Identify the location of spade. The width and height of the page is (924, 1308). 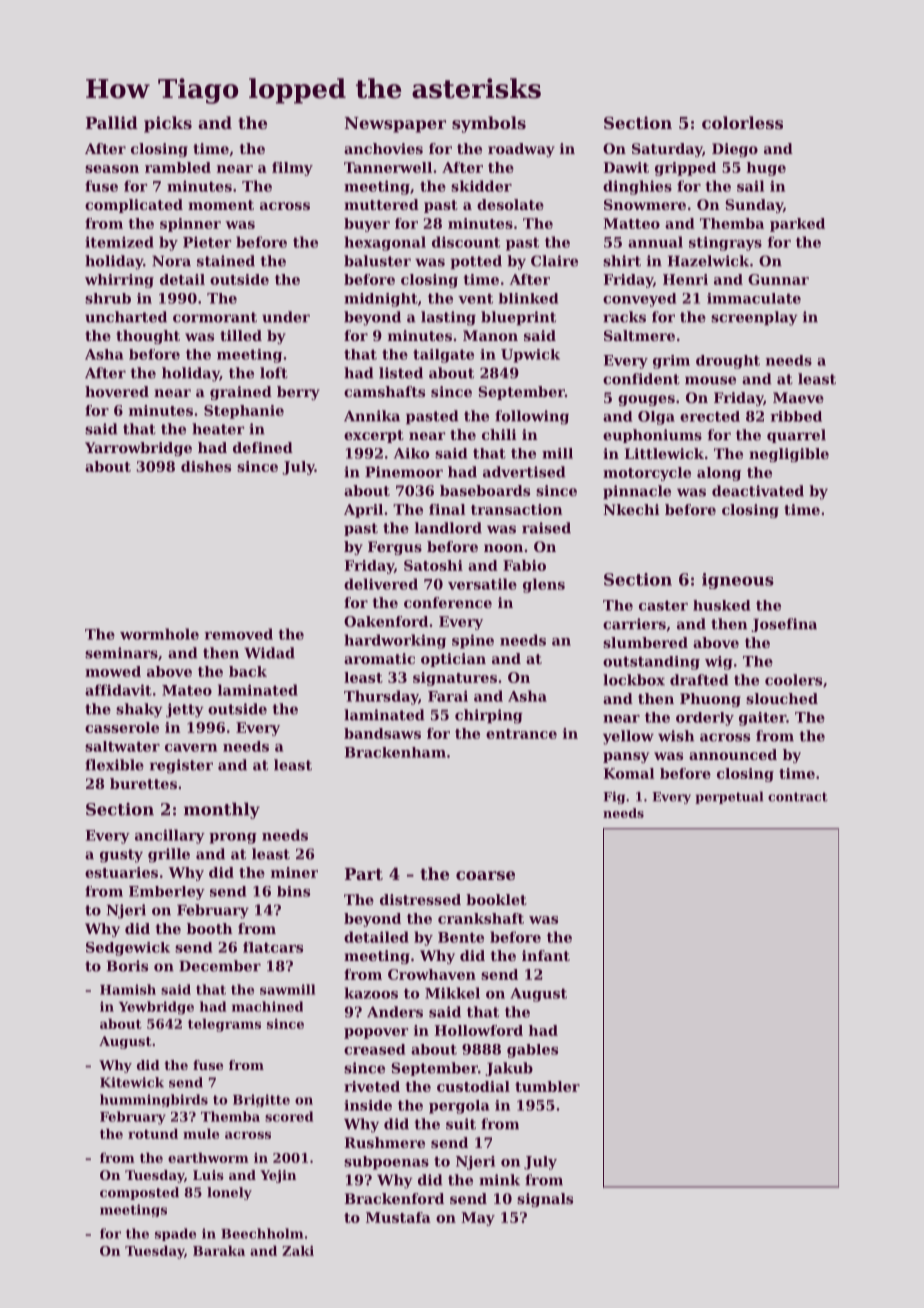
(175, 1234).
